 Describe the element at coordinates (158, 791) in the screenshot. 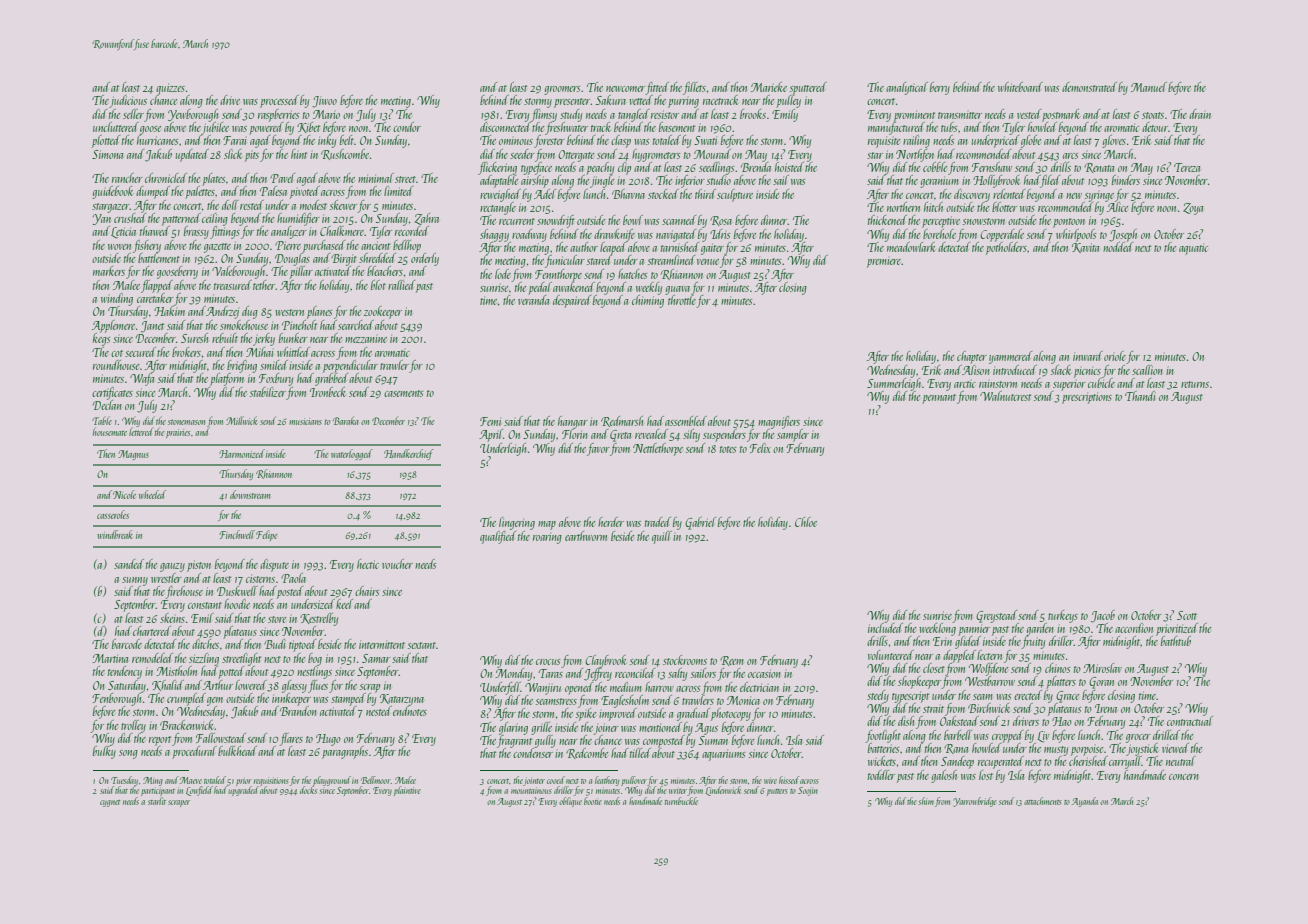

I see `participant` at that location.
